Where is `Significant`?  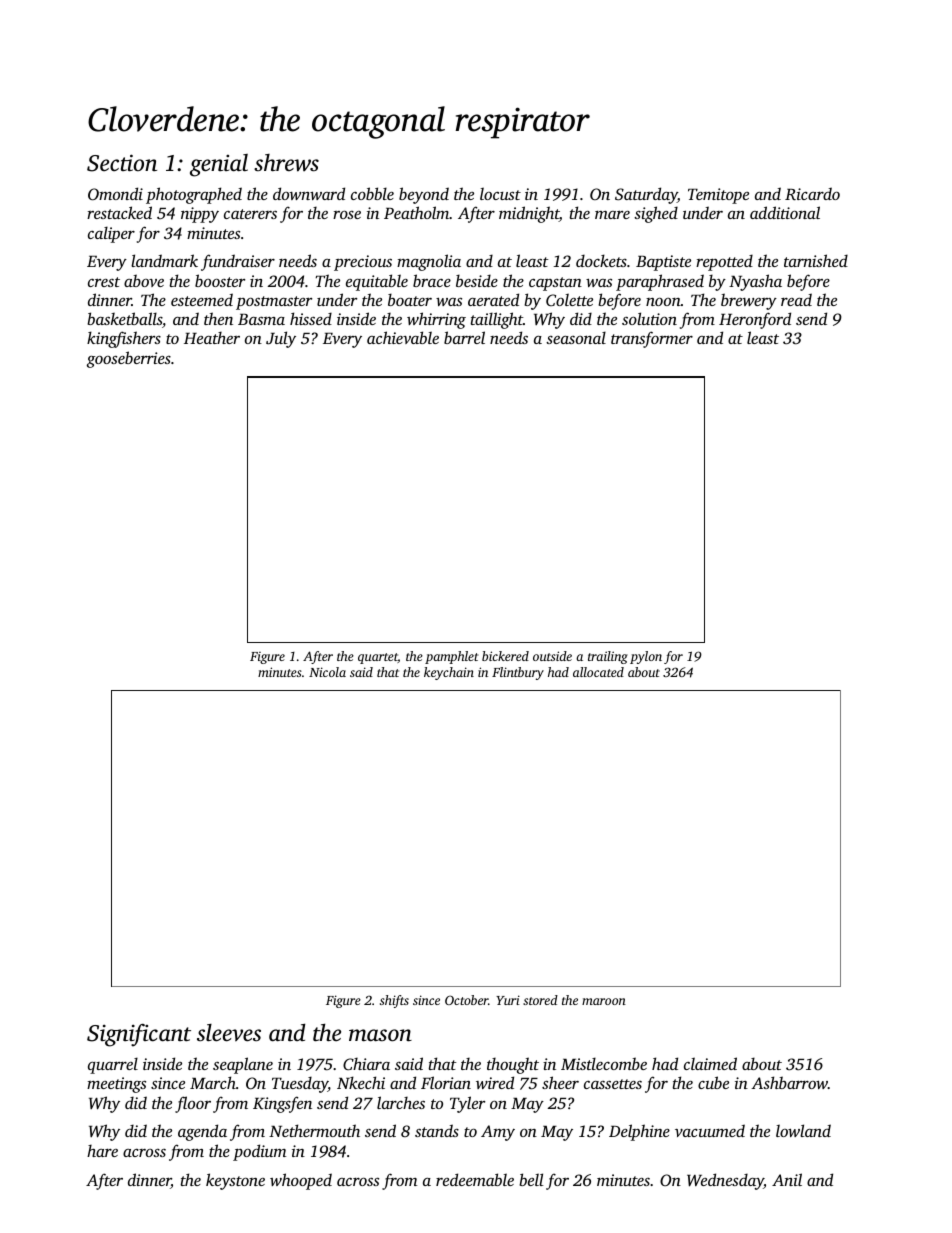 Significant is located at coordinates (139, 1035).
